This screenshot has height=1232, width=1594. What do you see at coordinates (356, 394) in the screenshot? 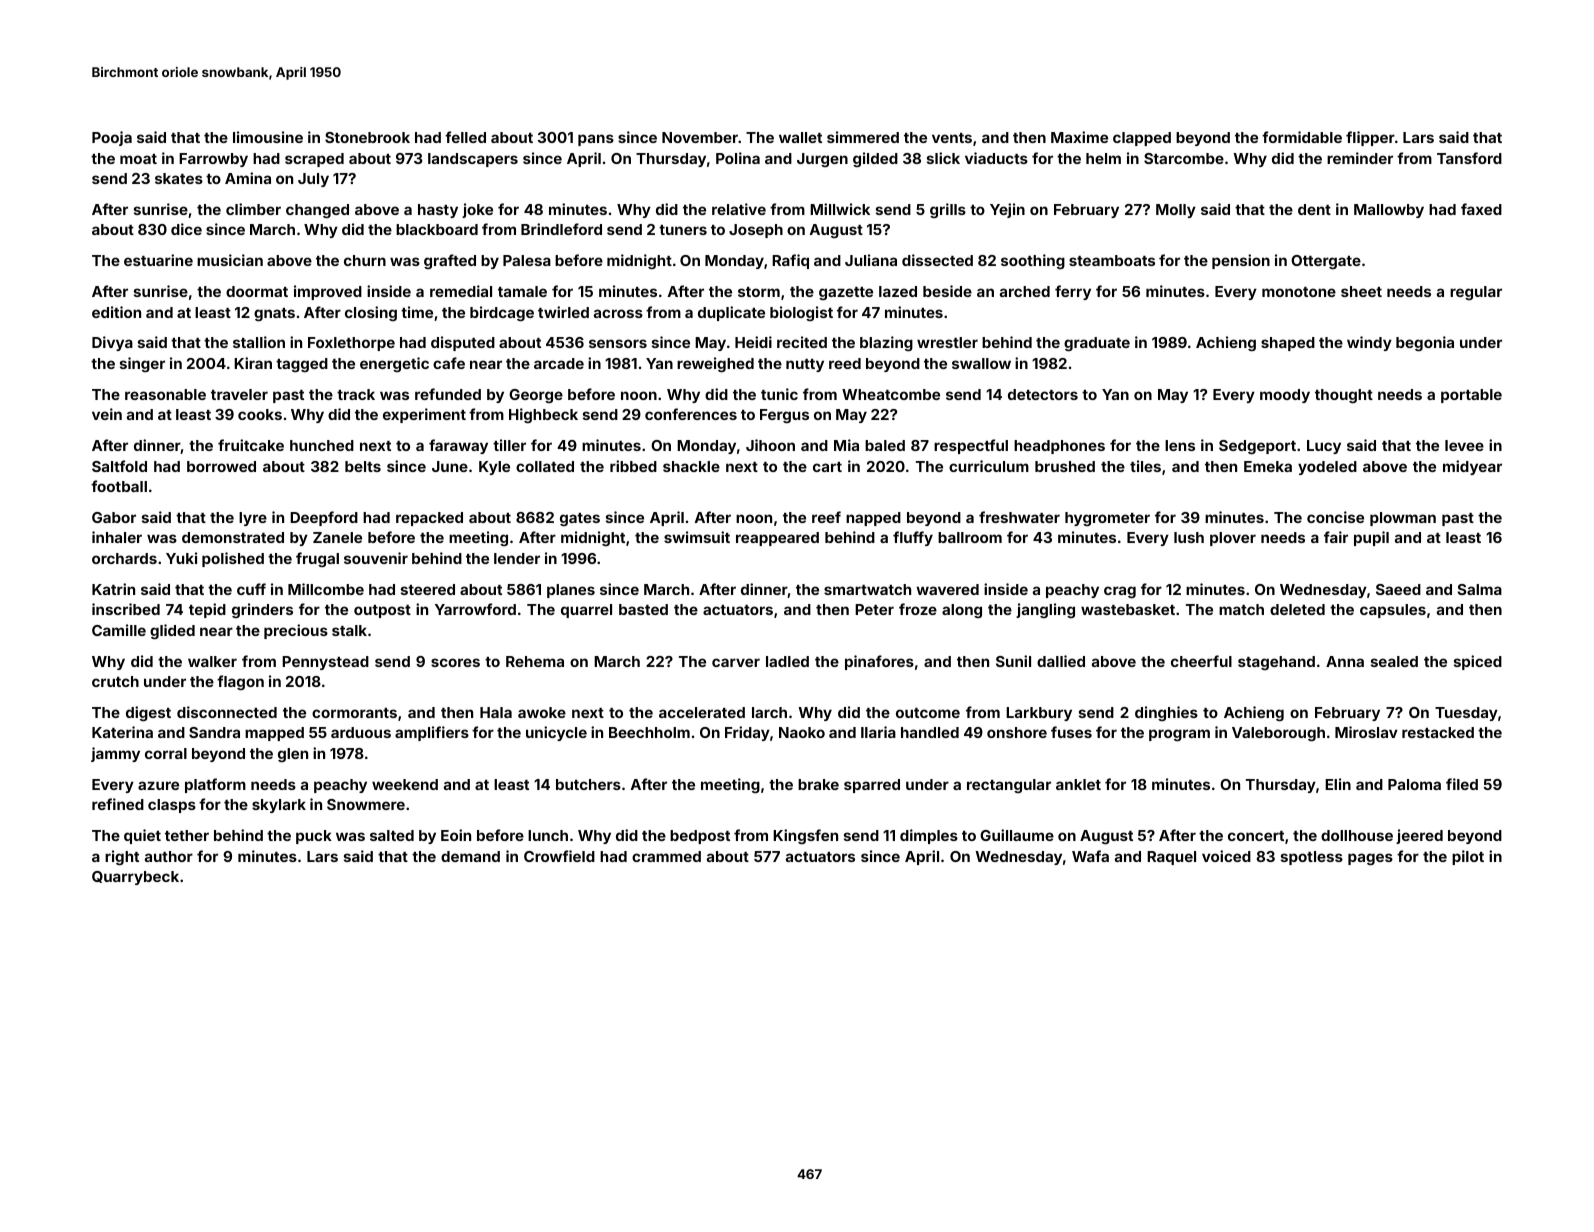
I see `track` at bounding box center [356, 394].
